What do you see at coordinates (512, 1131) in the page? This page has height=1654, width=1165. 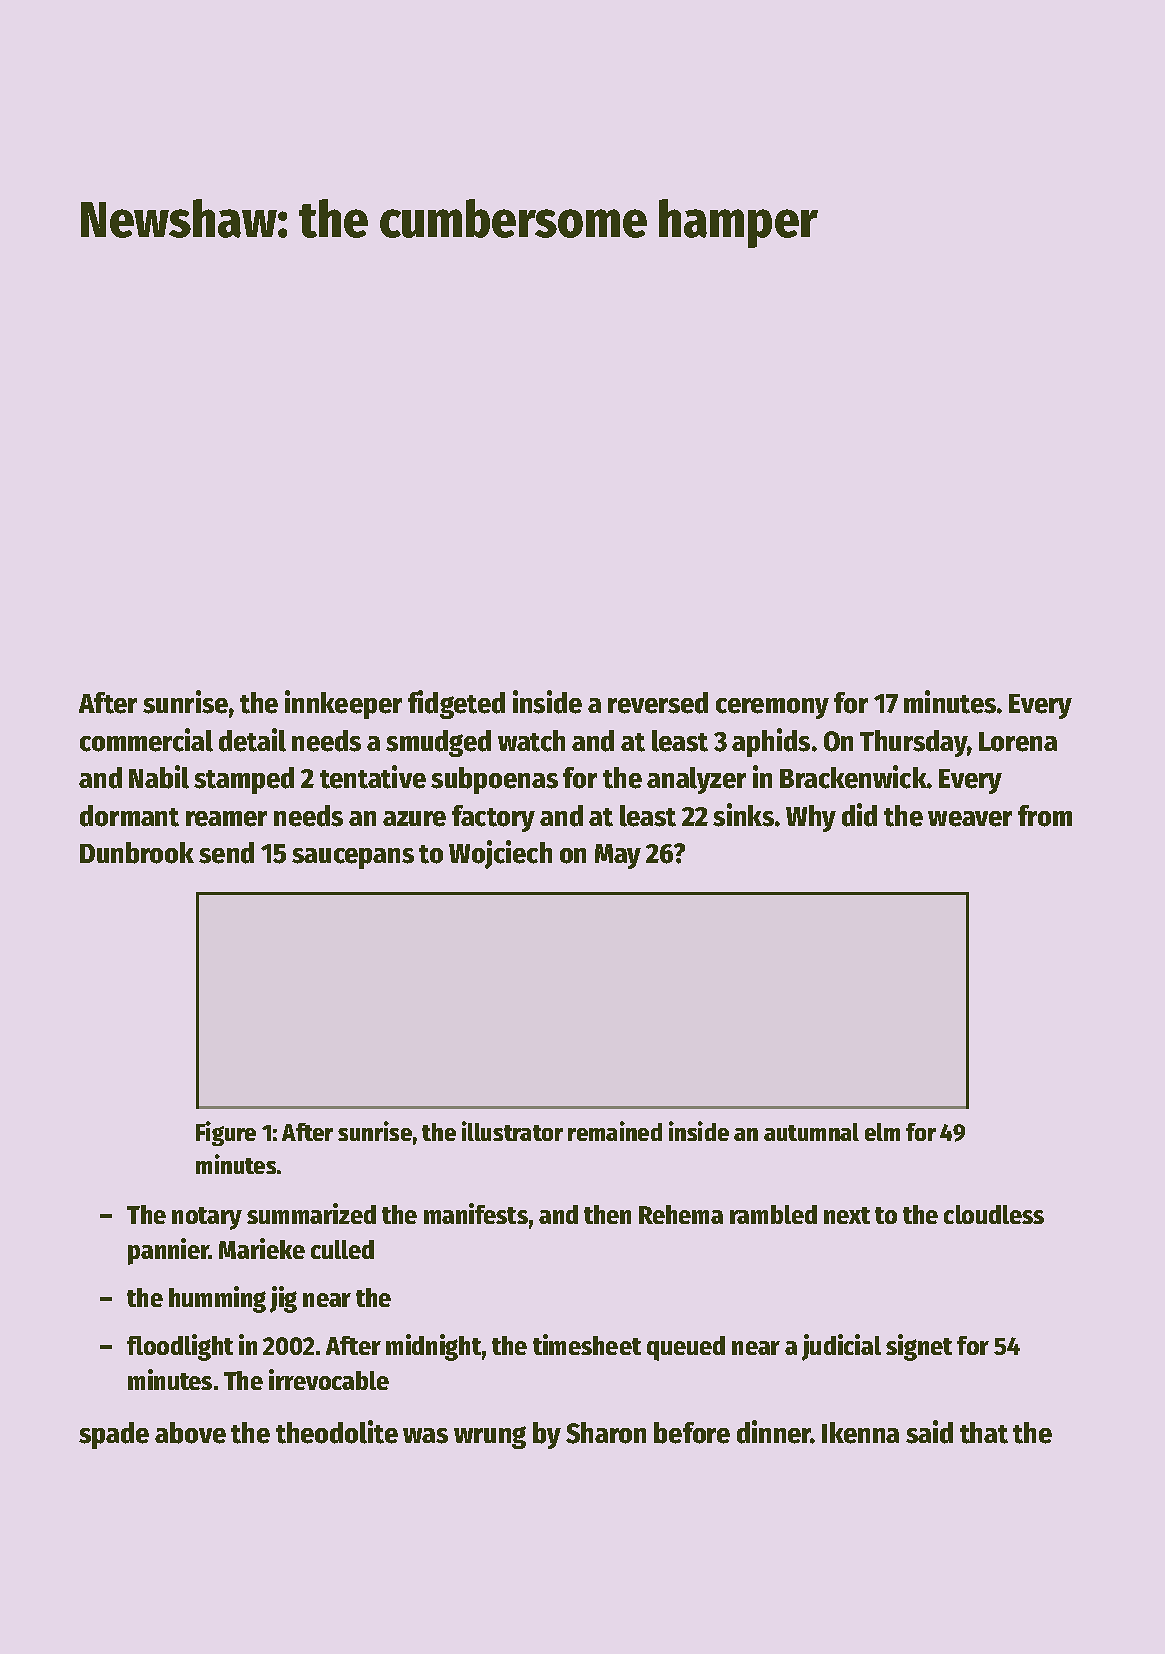 I see `illustrator` at bounding box center [512, 1131].
